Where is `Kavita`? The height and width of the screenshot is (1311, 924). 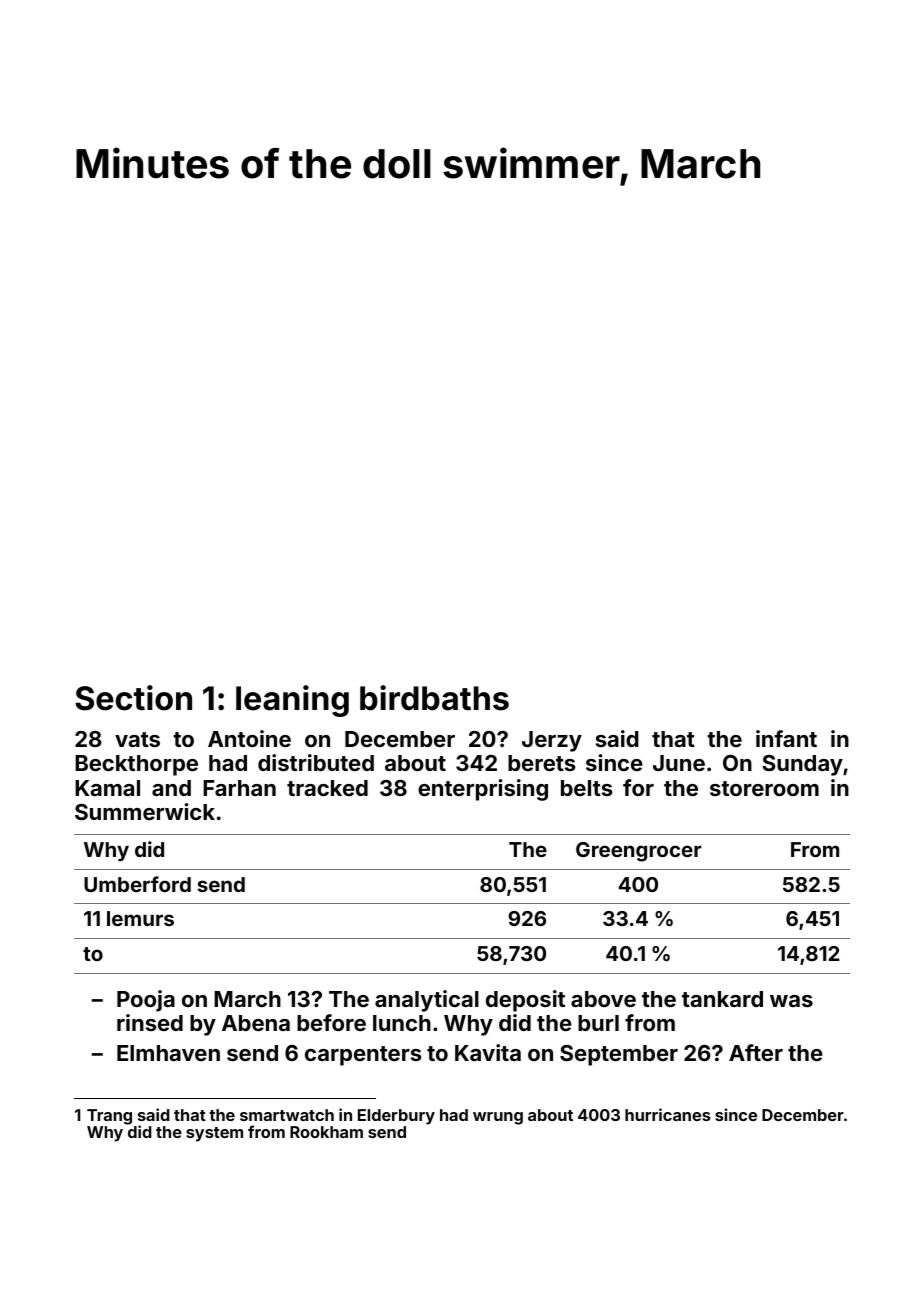
Kavita is located at coordinates (488, 1052).
